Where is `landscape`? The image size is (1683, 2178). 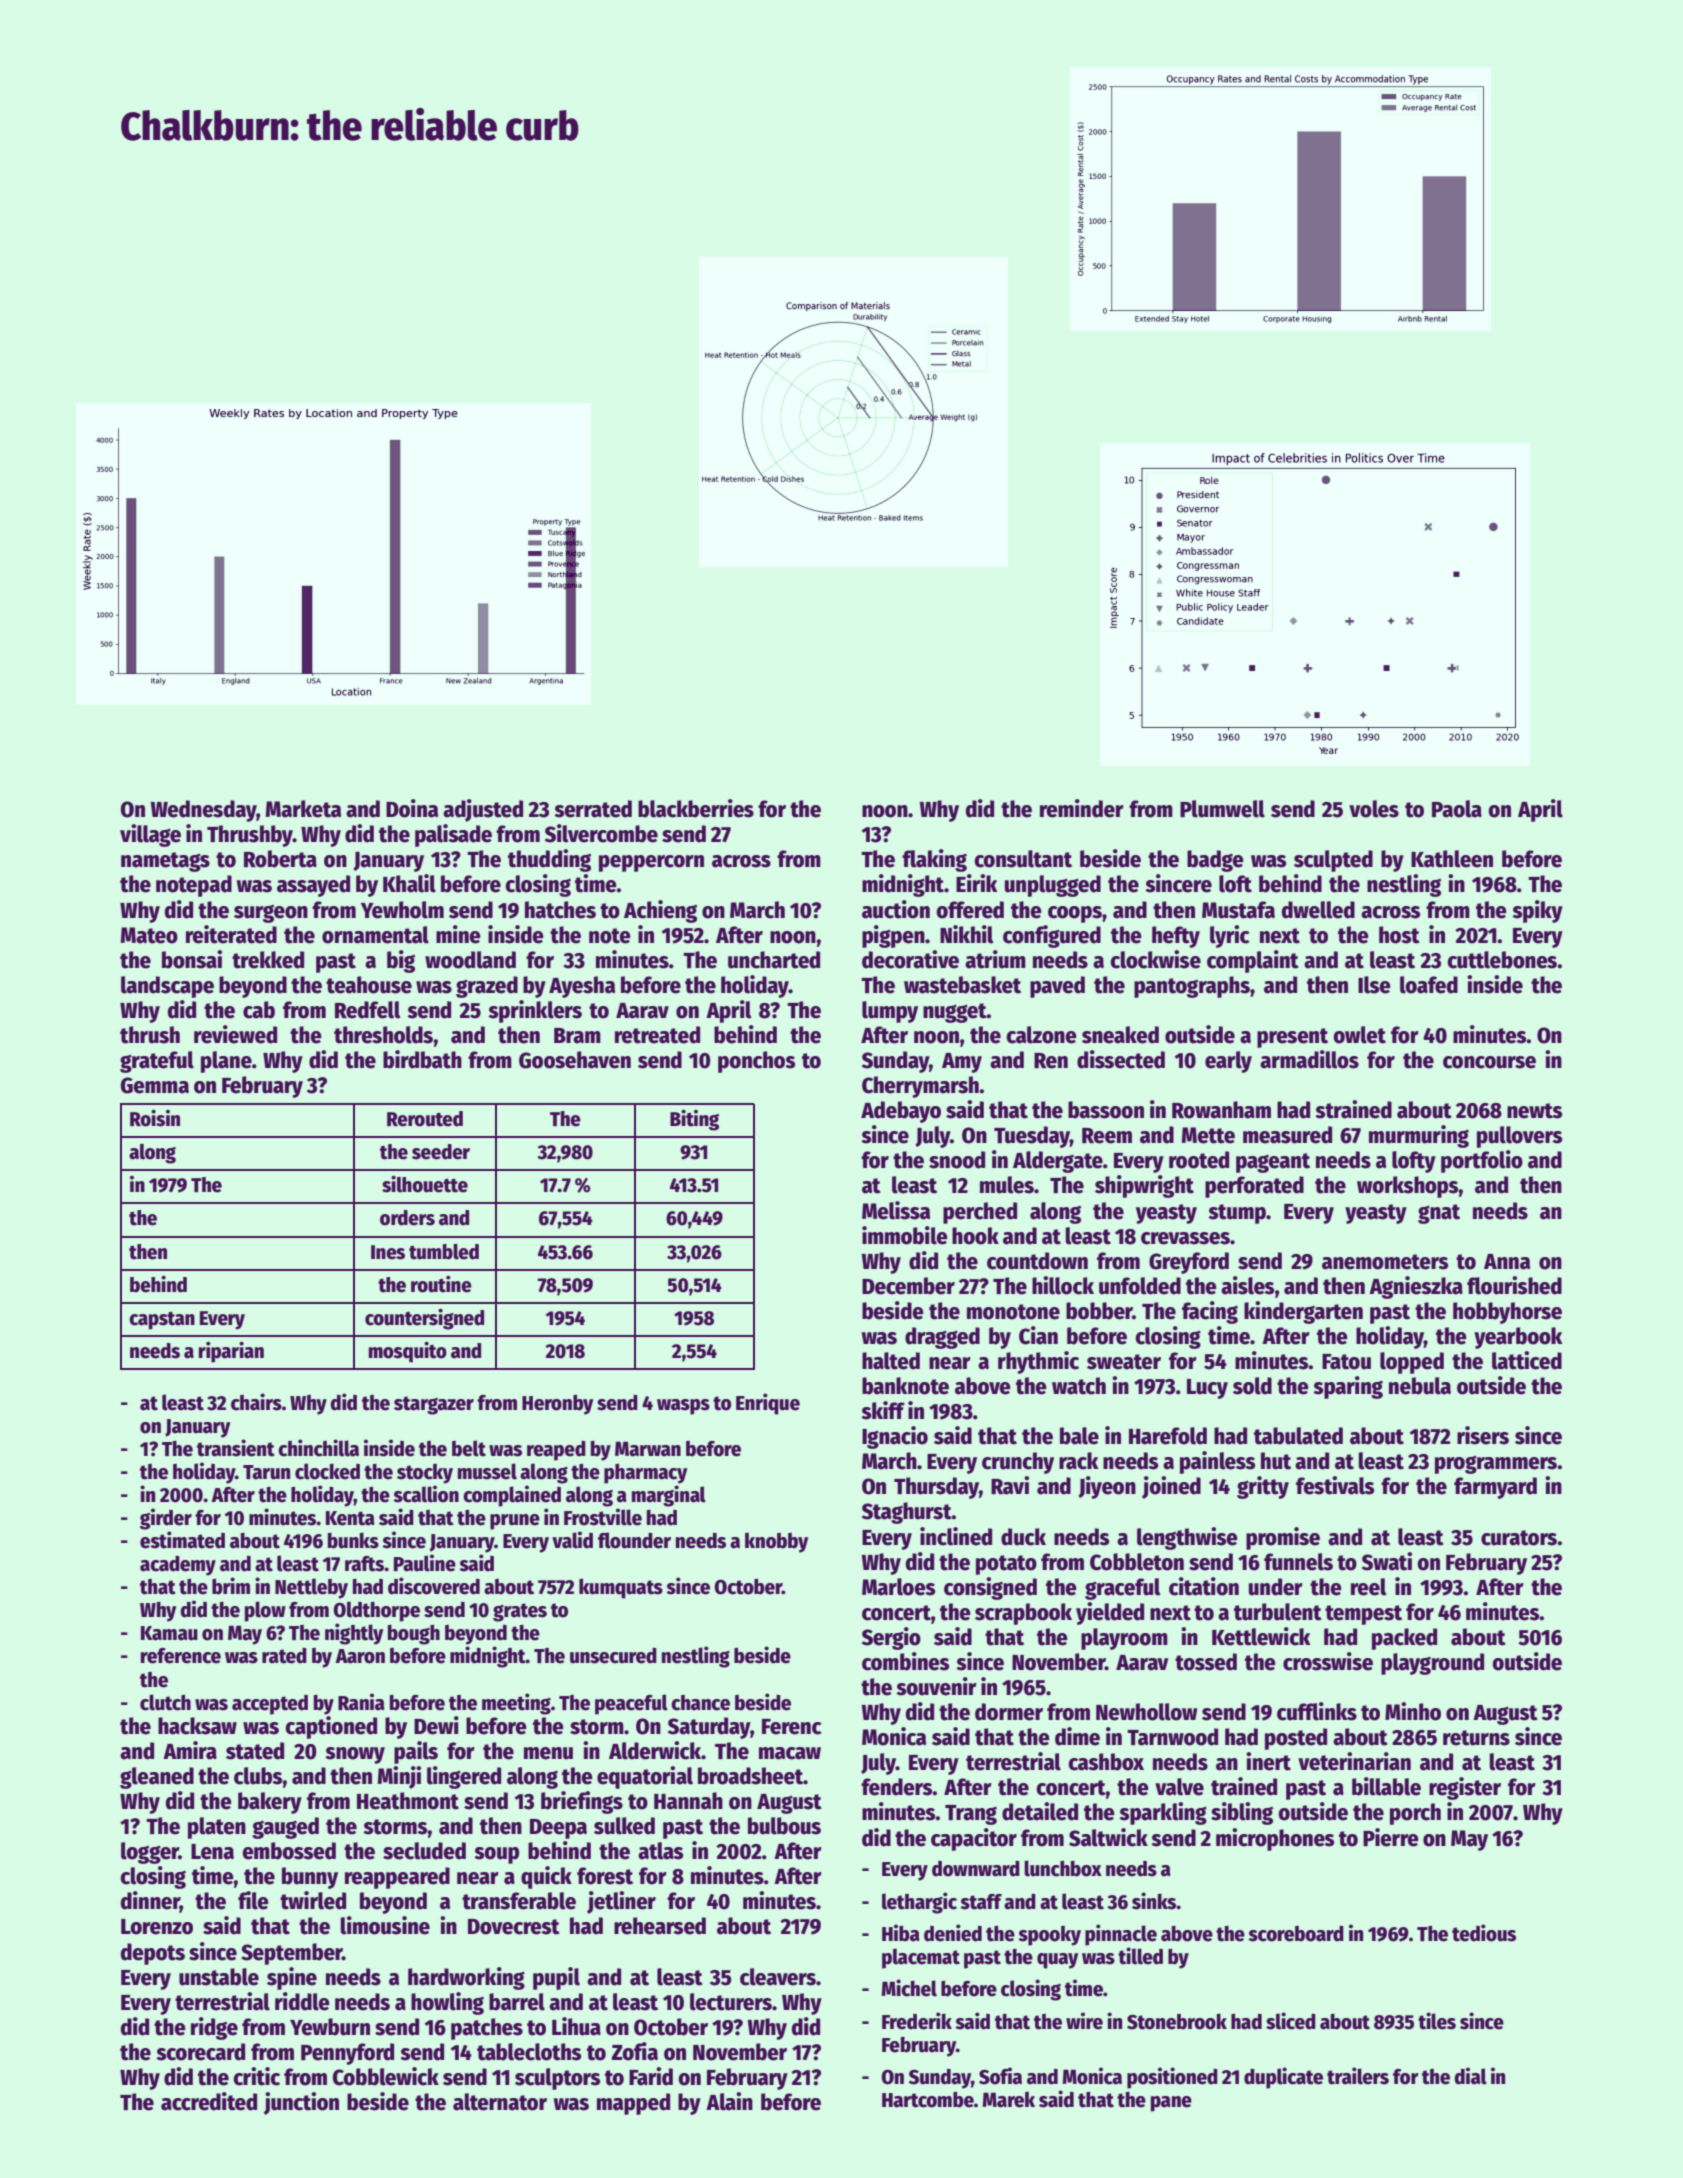 landscape is located at coordinates (167, 987).
